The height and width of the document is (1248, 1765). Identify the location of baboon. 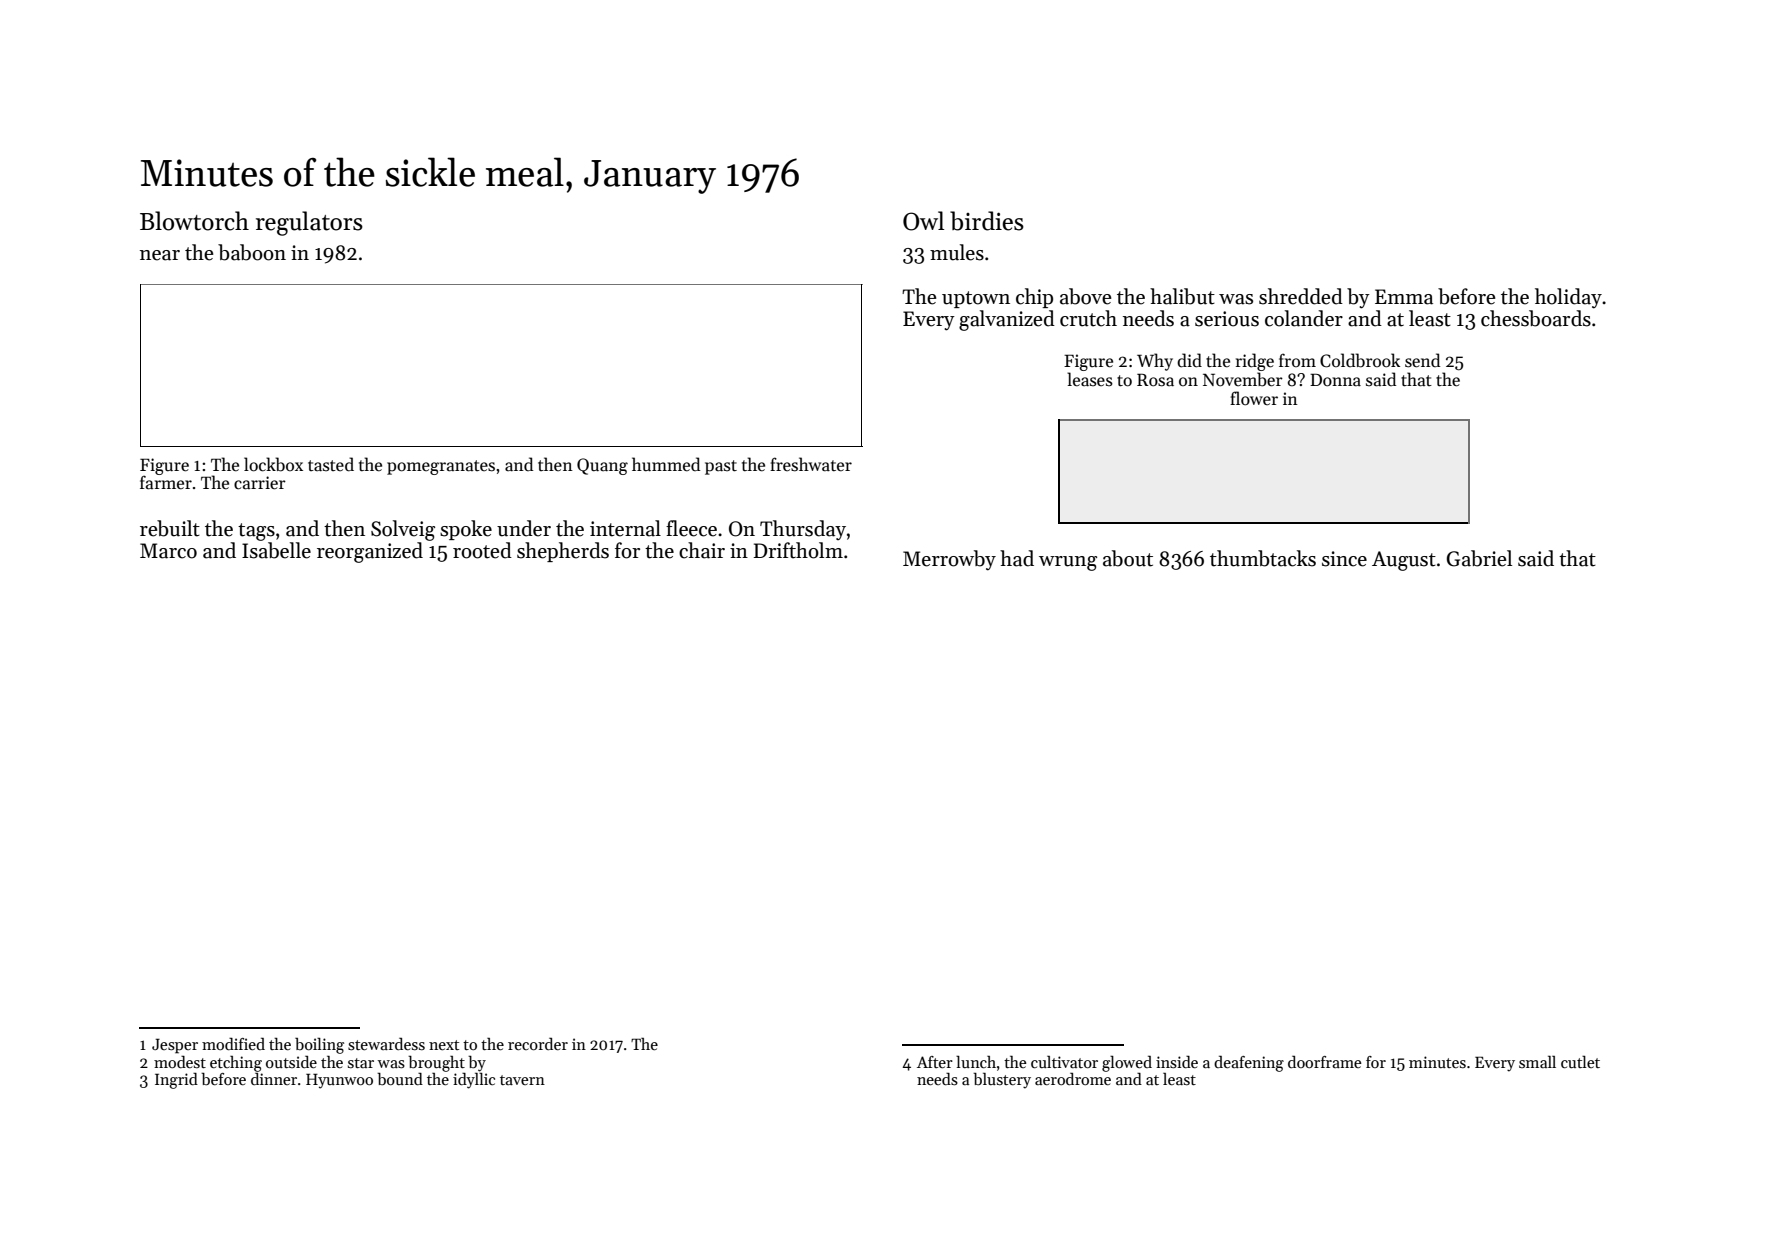
(252, 252).
